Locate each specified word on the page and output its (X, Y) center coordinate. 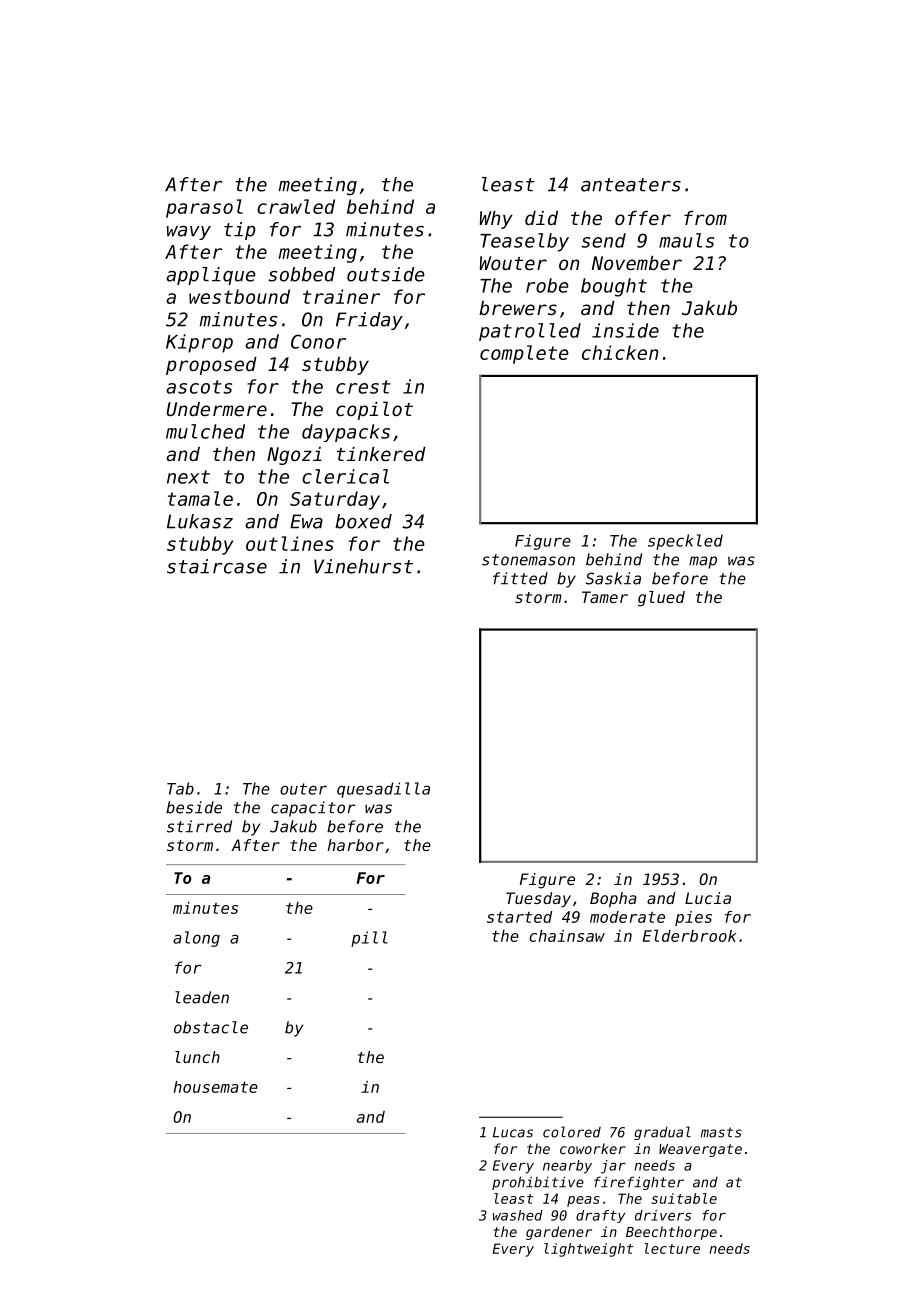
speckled (685, 542)
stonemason (528, 560)
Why (496, 220)
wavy (189, 233)
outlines (290, 543)
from (705, 218)
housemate (216, 1087)
